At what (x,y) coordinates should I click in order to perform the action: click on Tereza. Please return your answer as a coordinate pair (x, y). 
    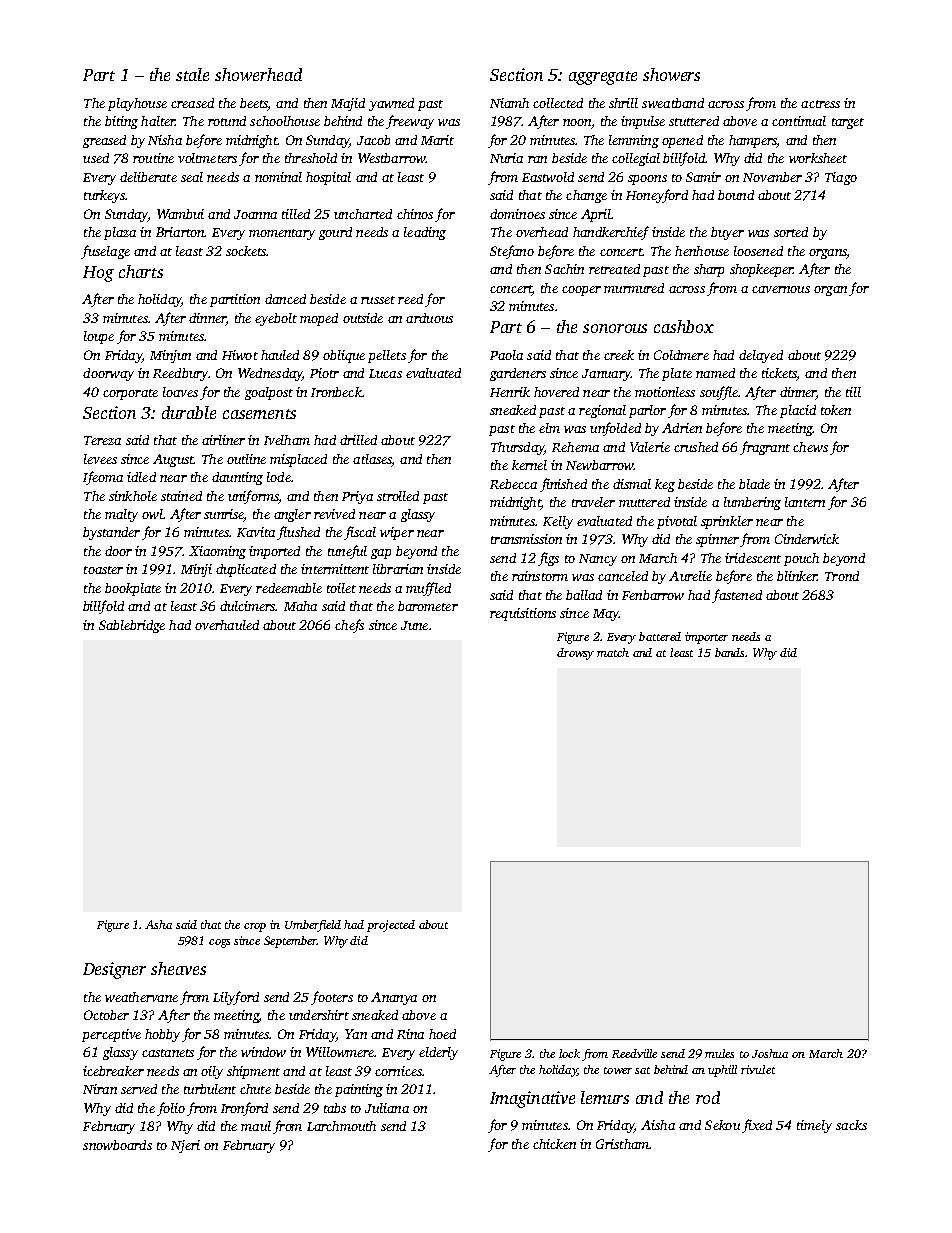
    Looking at the image, I should click on (102, 440).
